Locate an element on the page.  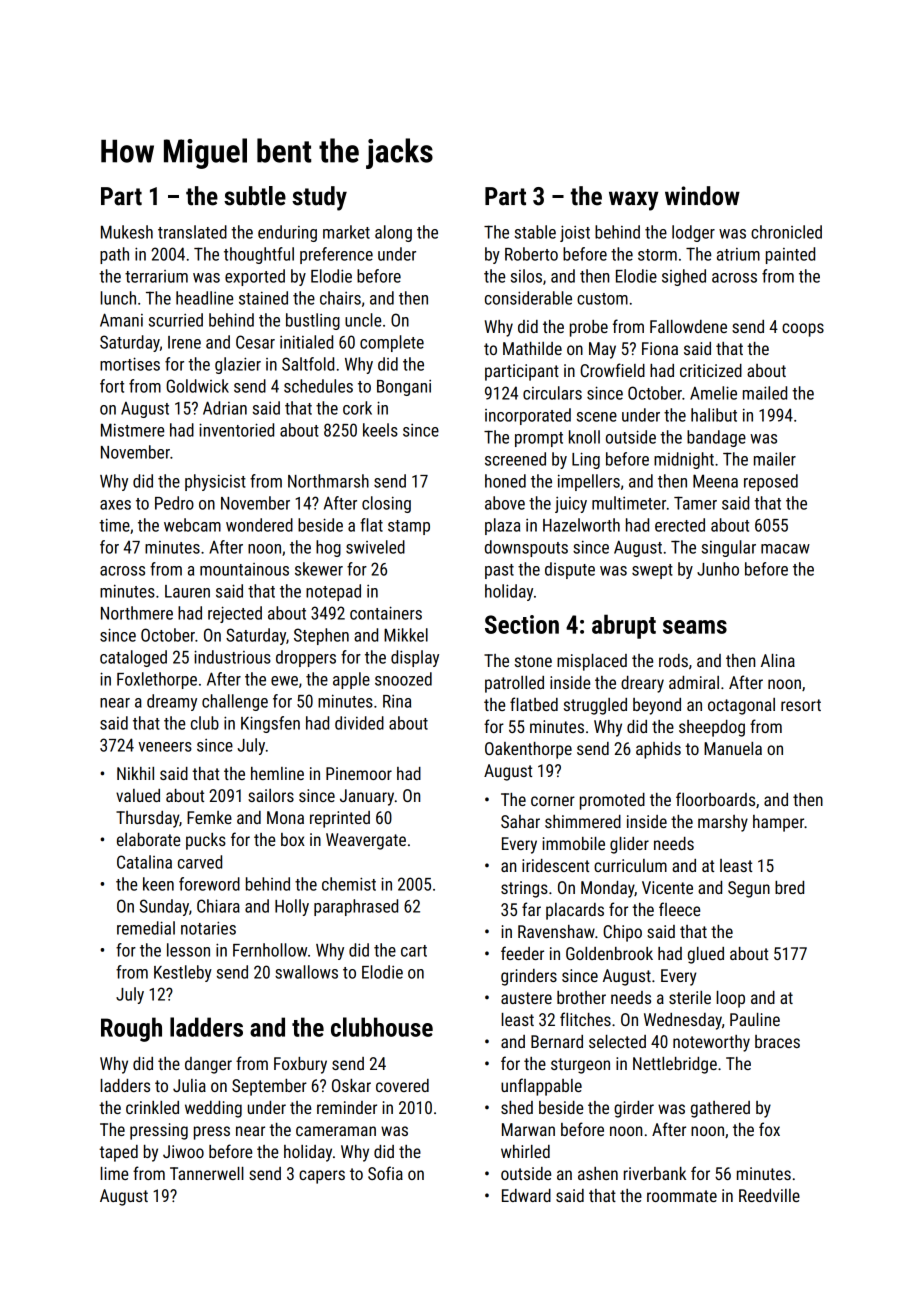
Fallowdene is located at coordinates (688, 326).
